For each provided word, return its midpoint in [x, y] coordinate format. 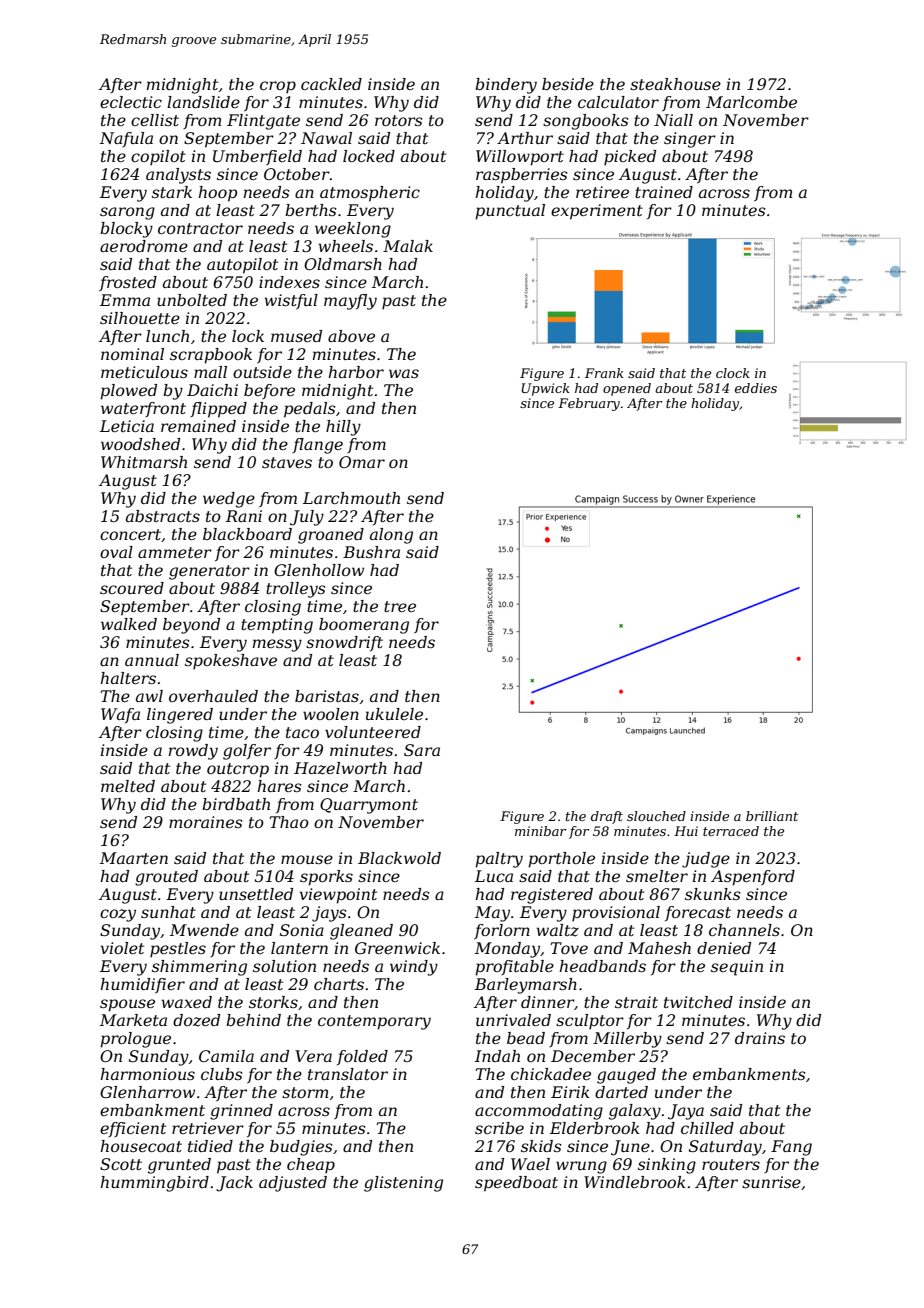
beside [568, 84]
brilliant [772, 816]
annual [152, 660]
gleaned [361, 932]
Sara [422, 750]
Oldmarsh [343, 264]
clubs [222, 1074]
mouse [307, 859]
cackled [331, 84]
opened [627, 389]
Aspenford [753, 878]
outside [262, 372]
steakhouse [675, 84]
